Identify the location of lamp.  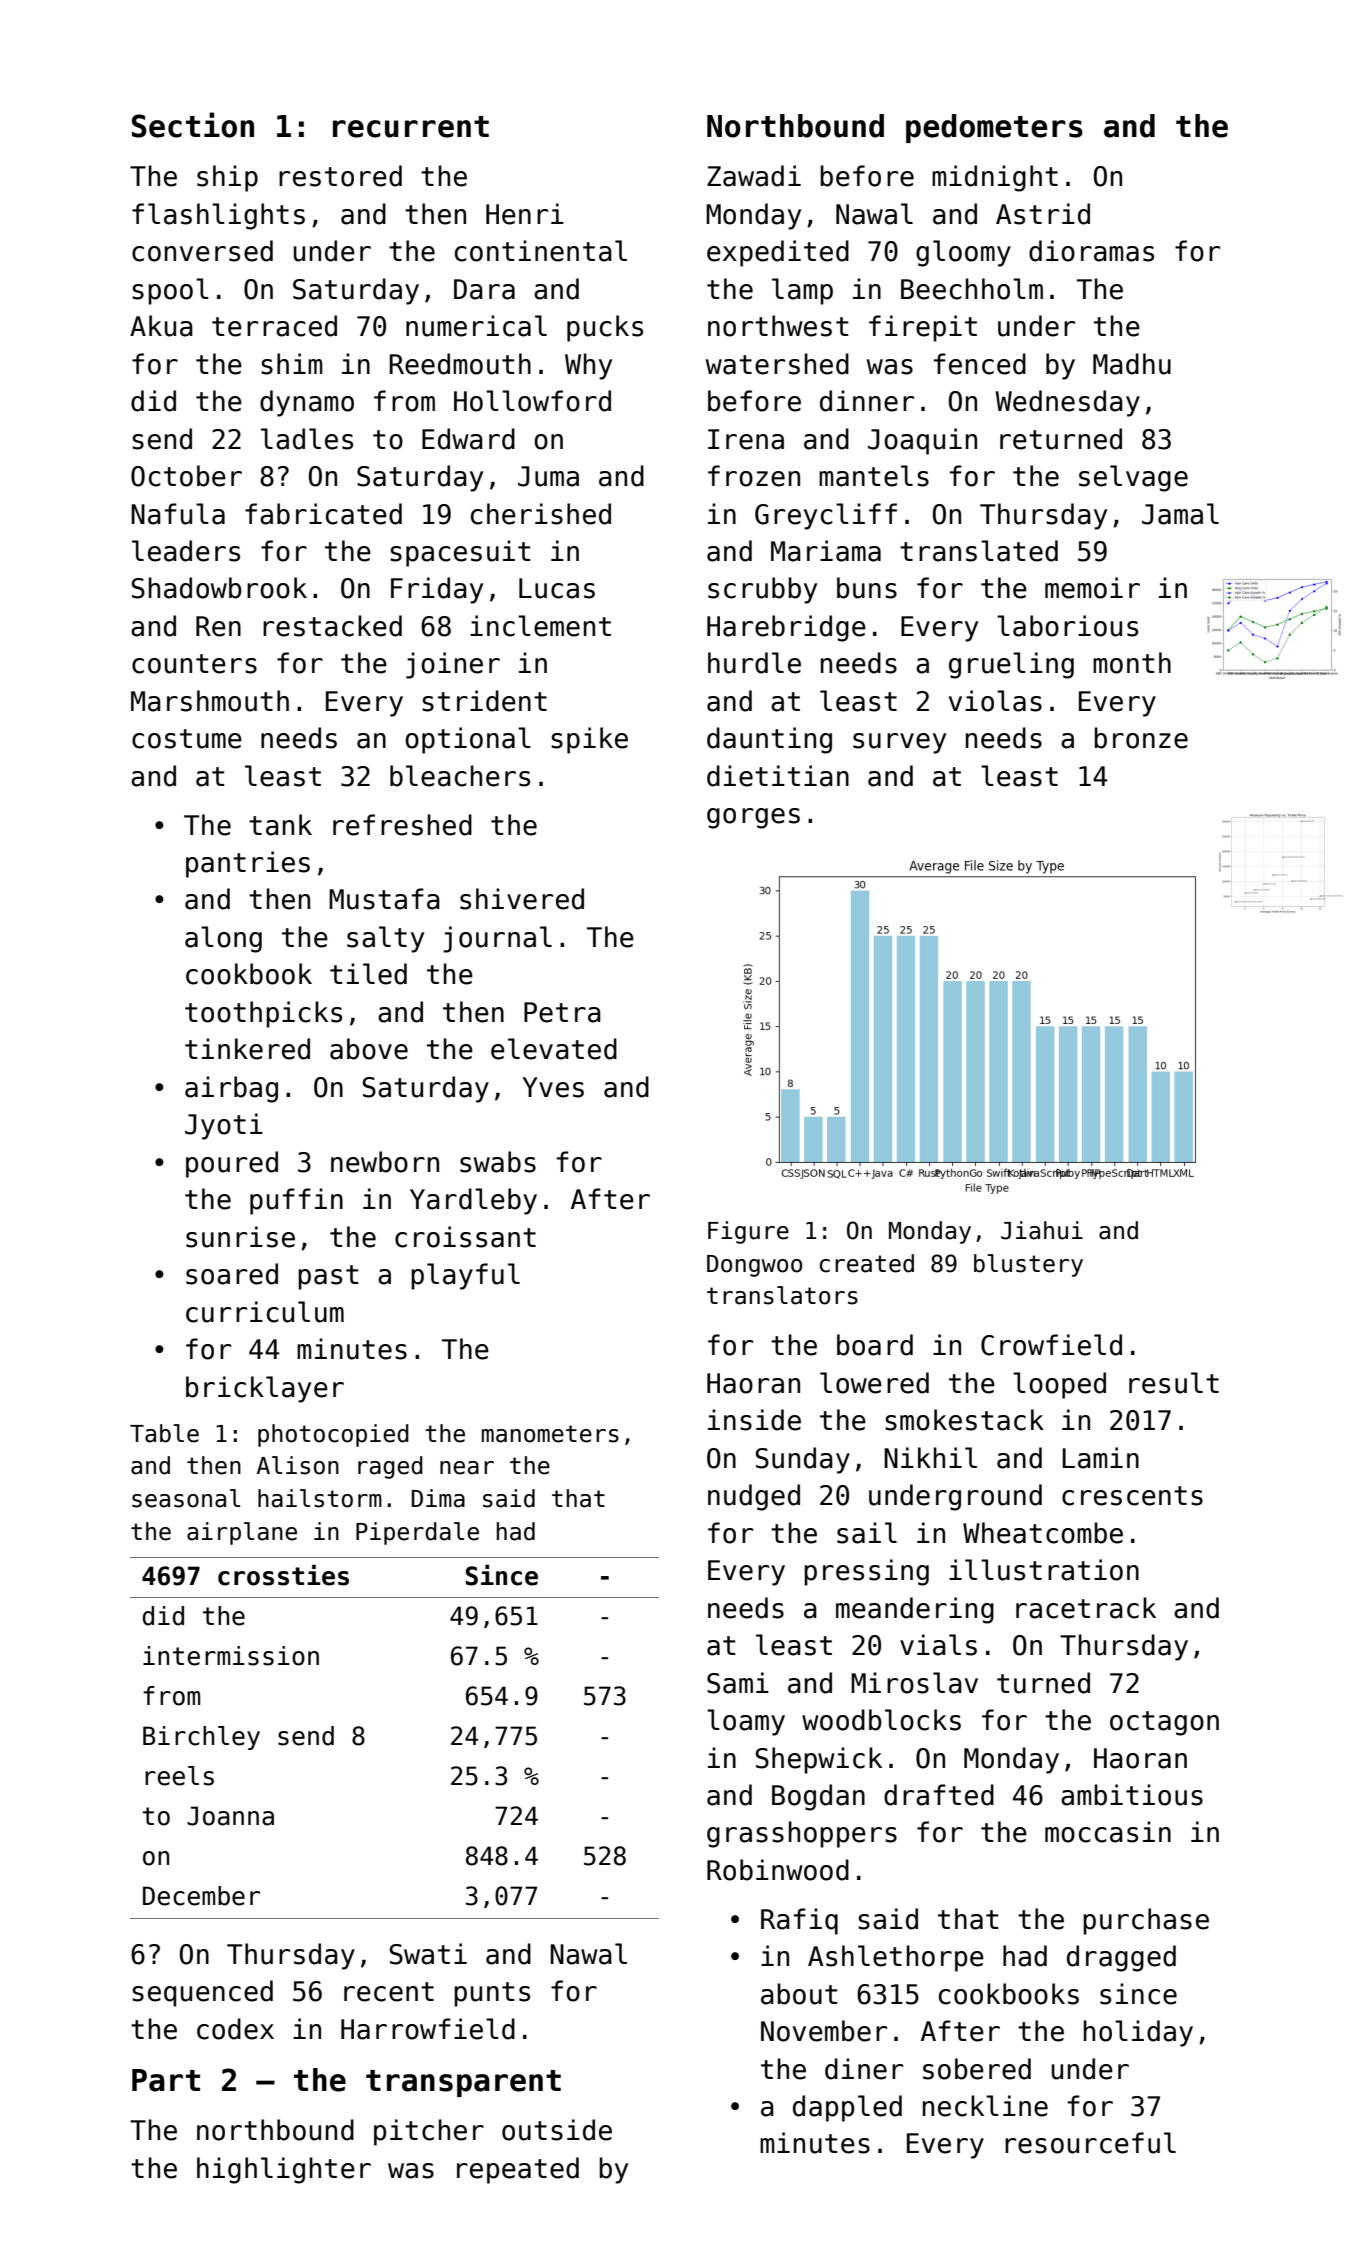
(802, 291).
